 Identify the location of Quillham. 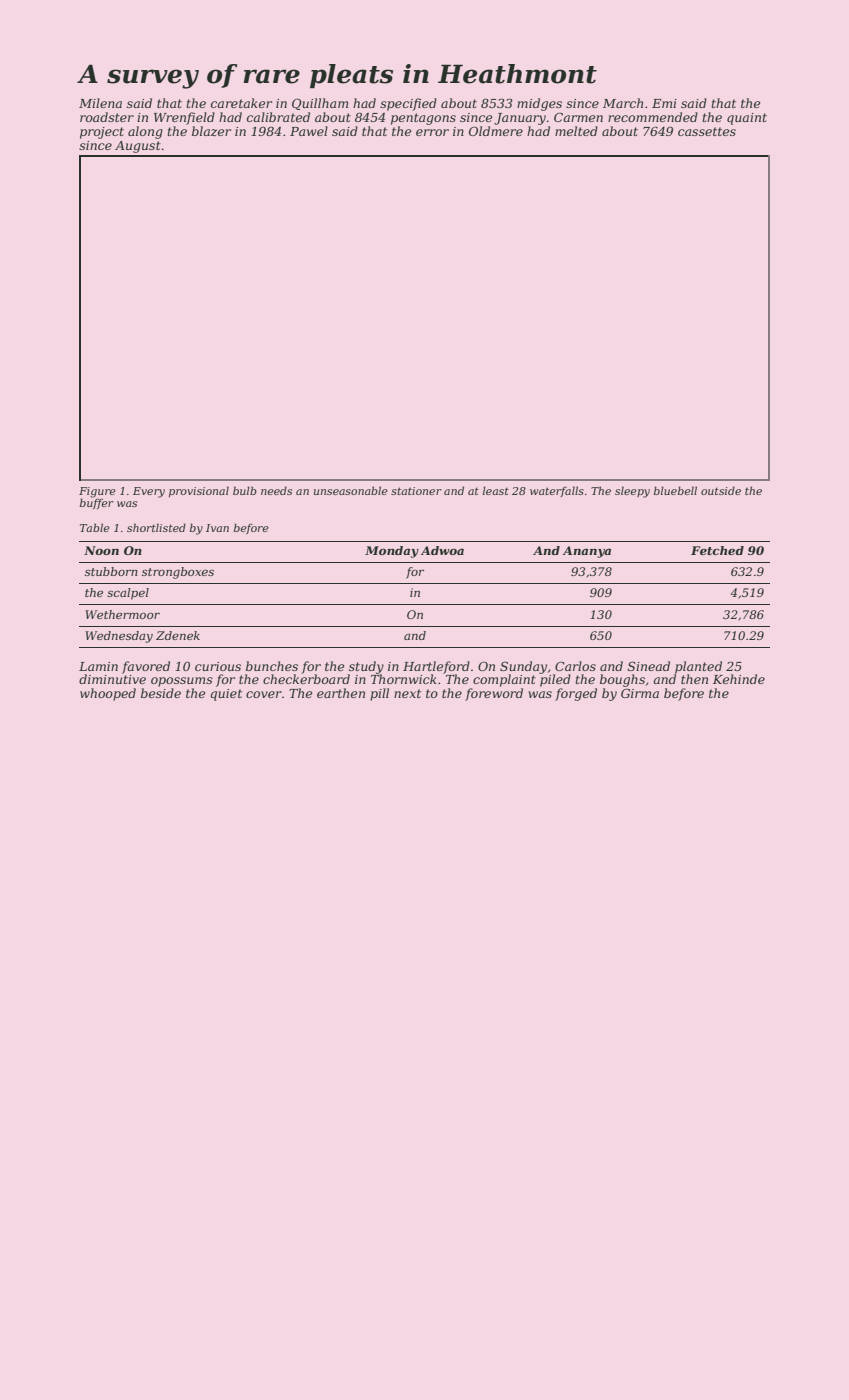
(320, 104).
